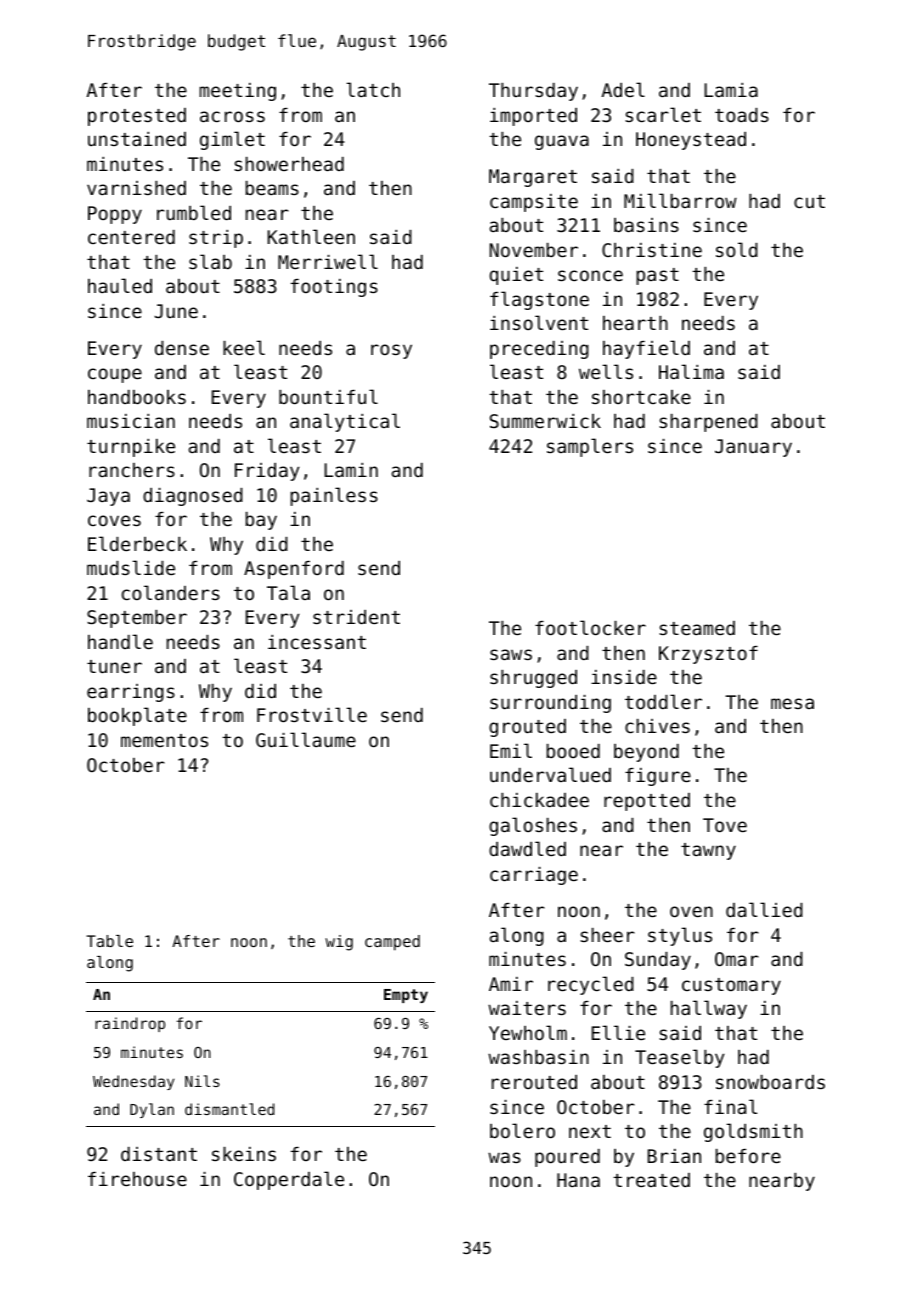  Describe the element at coordinates (646, 753) in the screenshot. I see `beyond` at that location.
